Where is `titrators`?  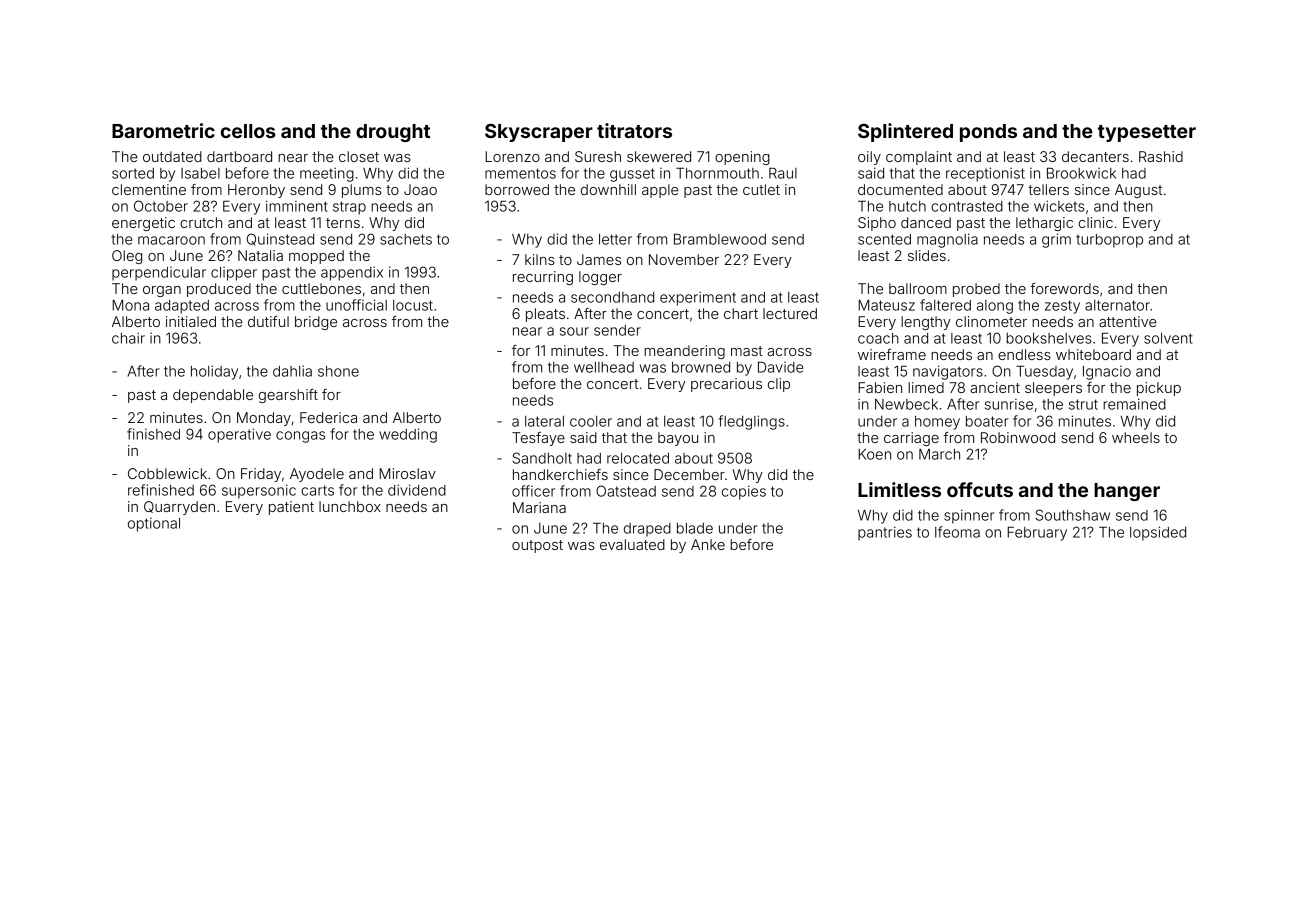
titrators is located at coordinates (634, 130).
